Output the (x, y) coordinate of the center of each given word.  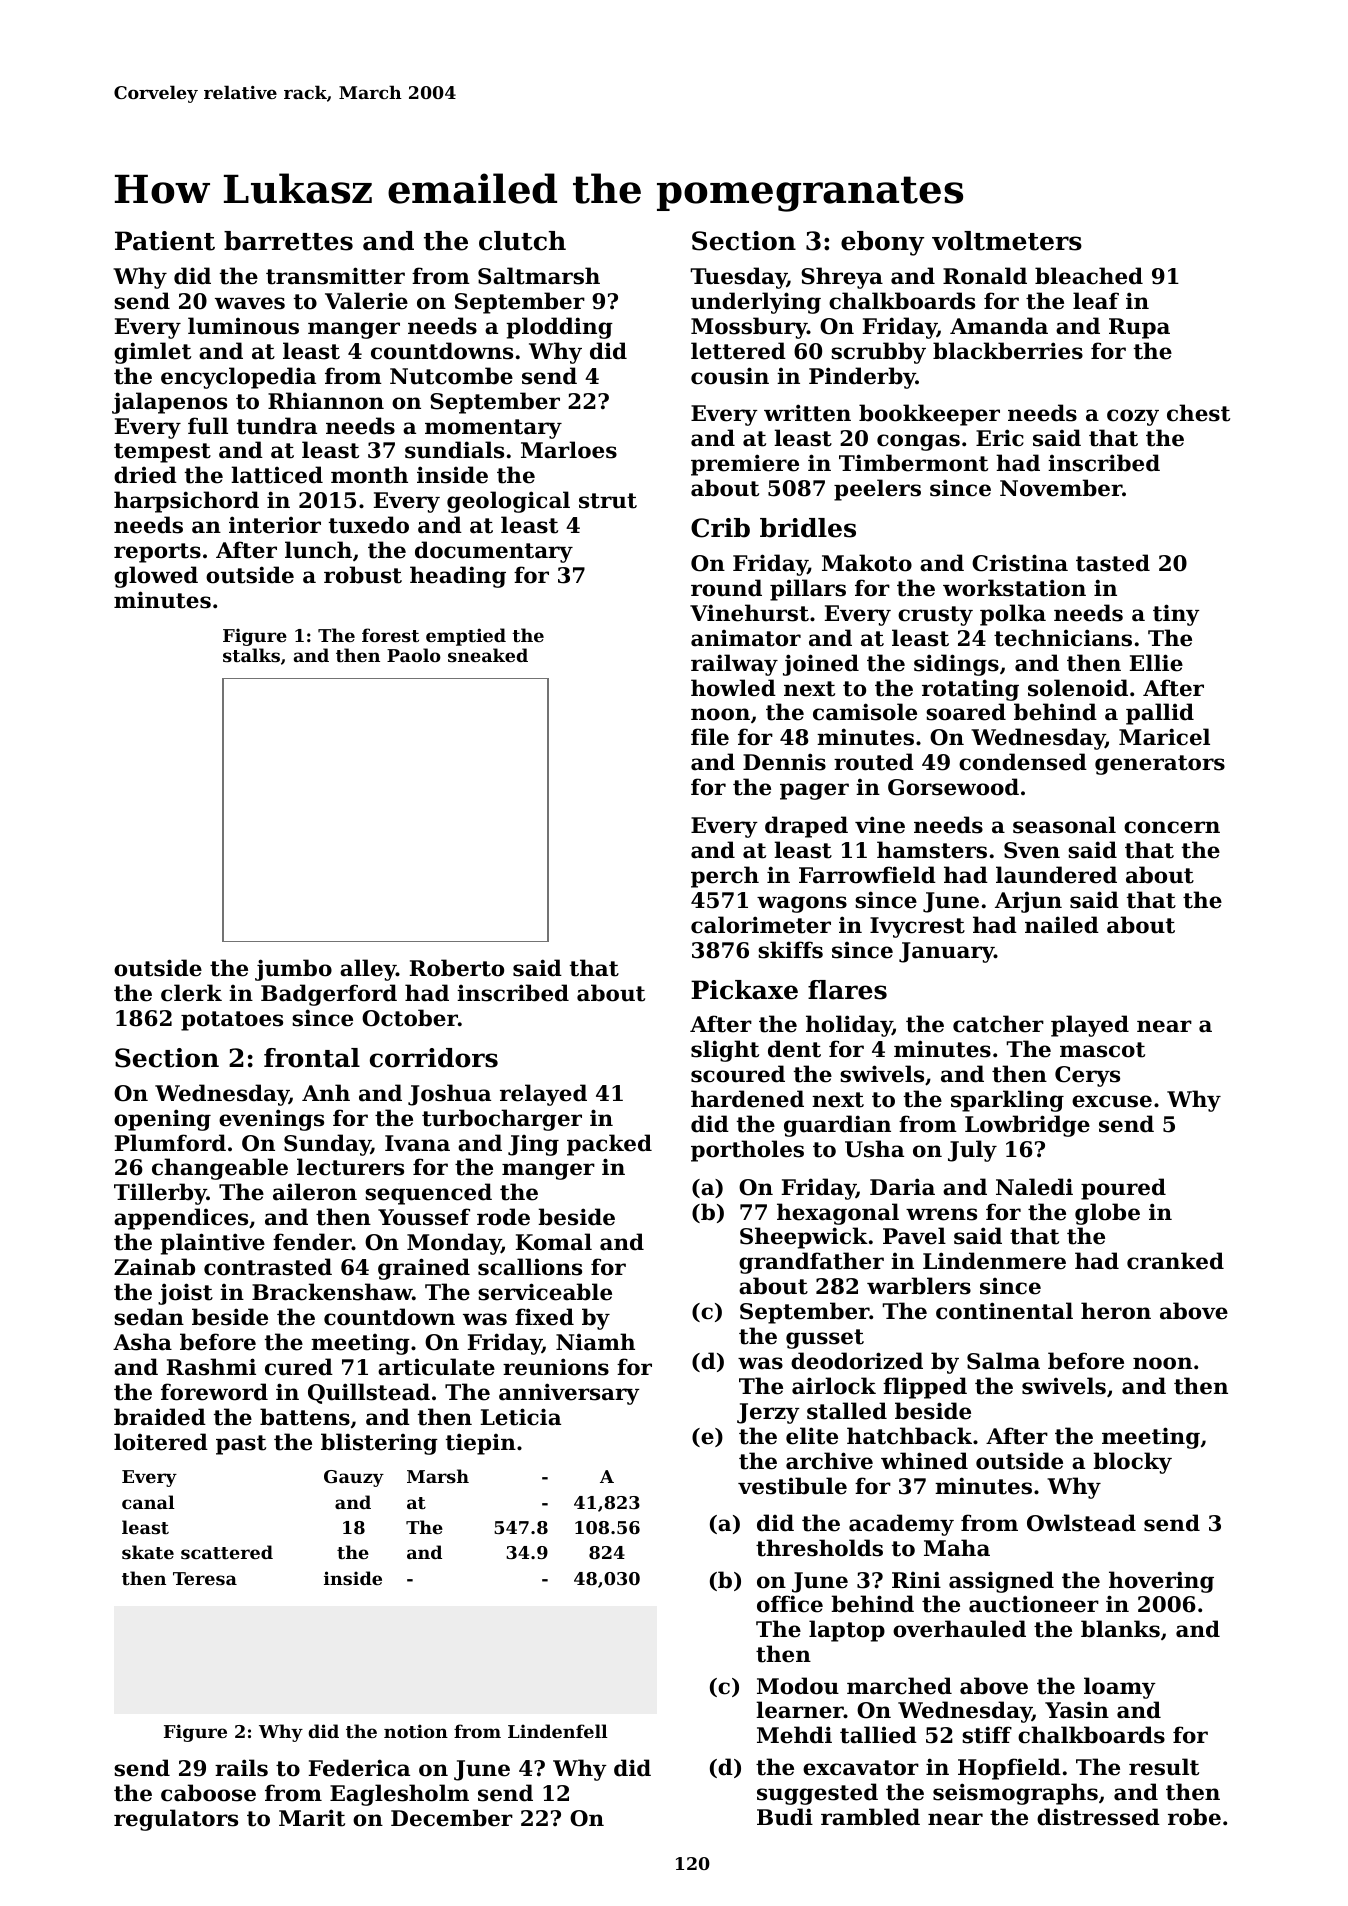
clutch (522, 241)
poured (1123, 1189)
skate (148, 1552)
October (410, 1018)
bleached (1089, 276)
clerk (191, 993)
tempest (162, 453)
